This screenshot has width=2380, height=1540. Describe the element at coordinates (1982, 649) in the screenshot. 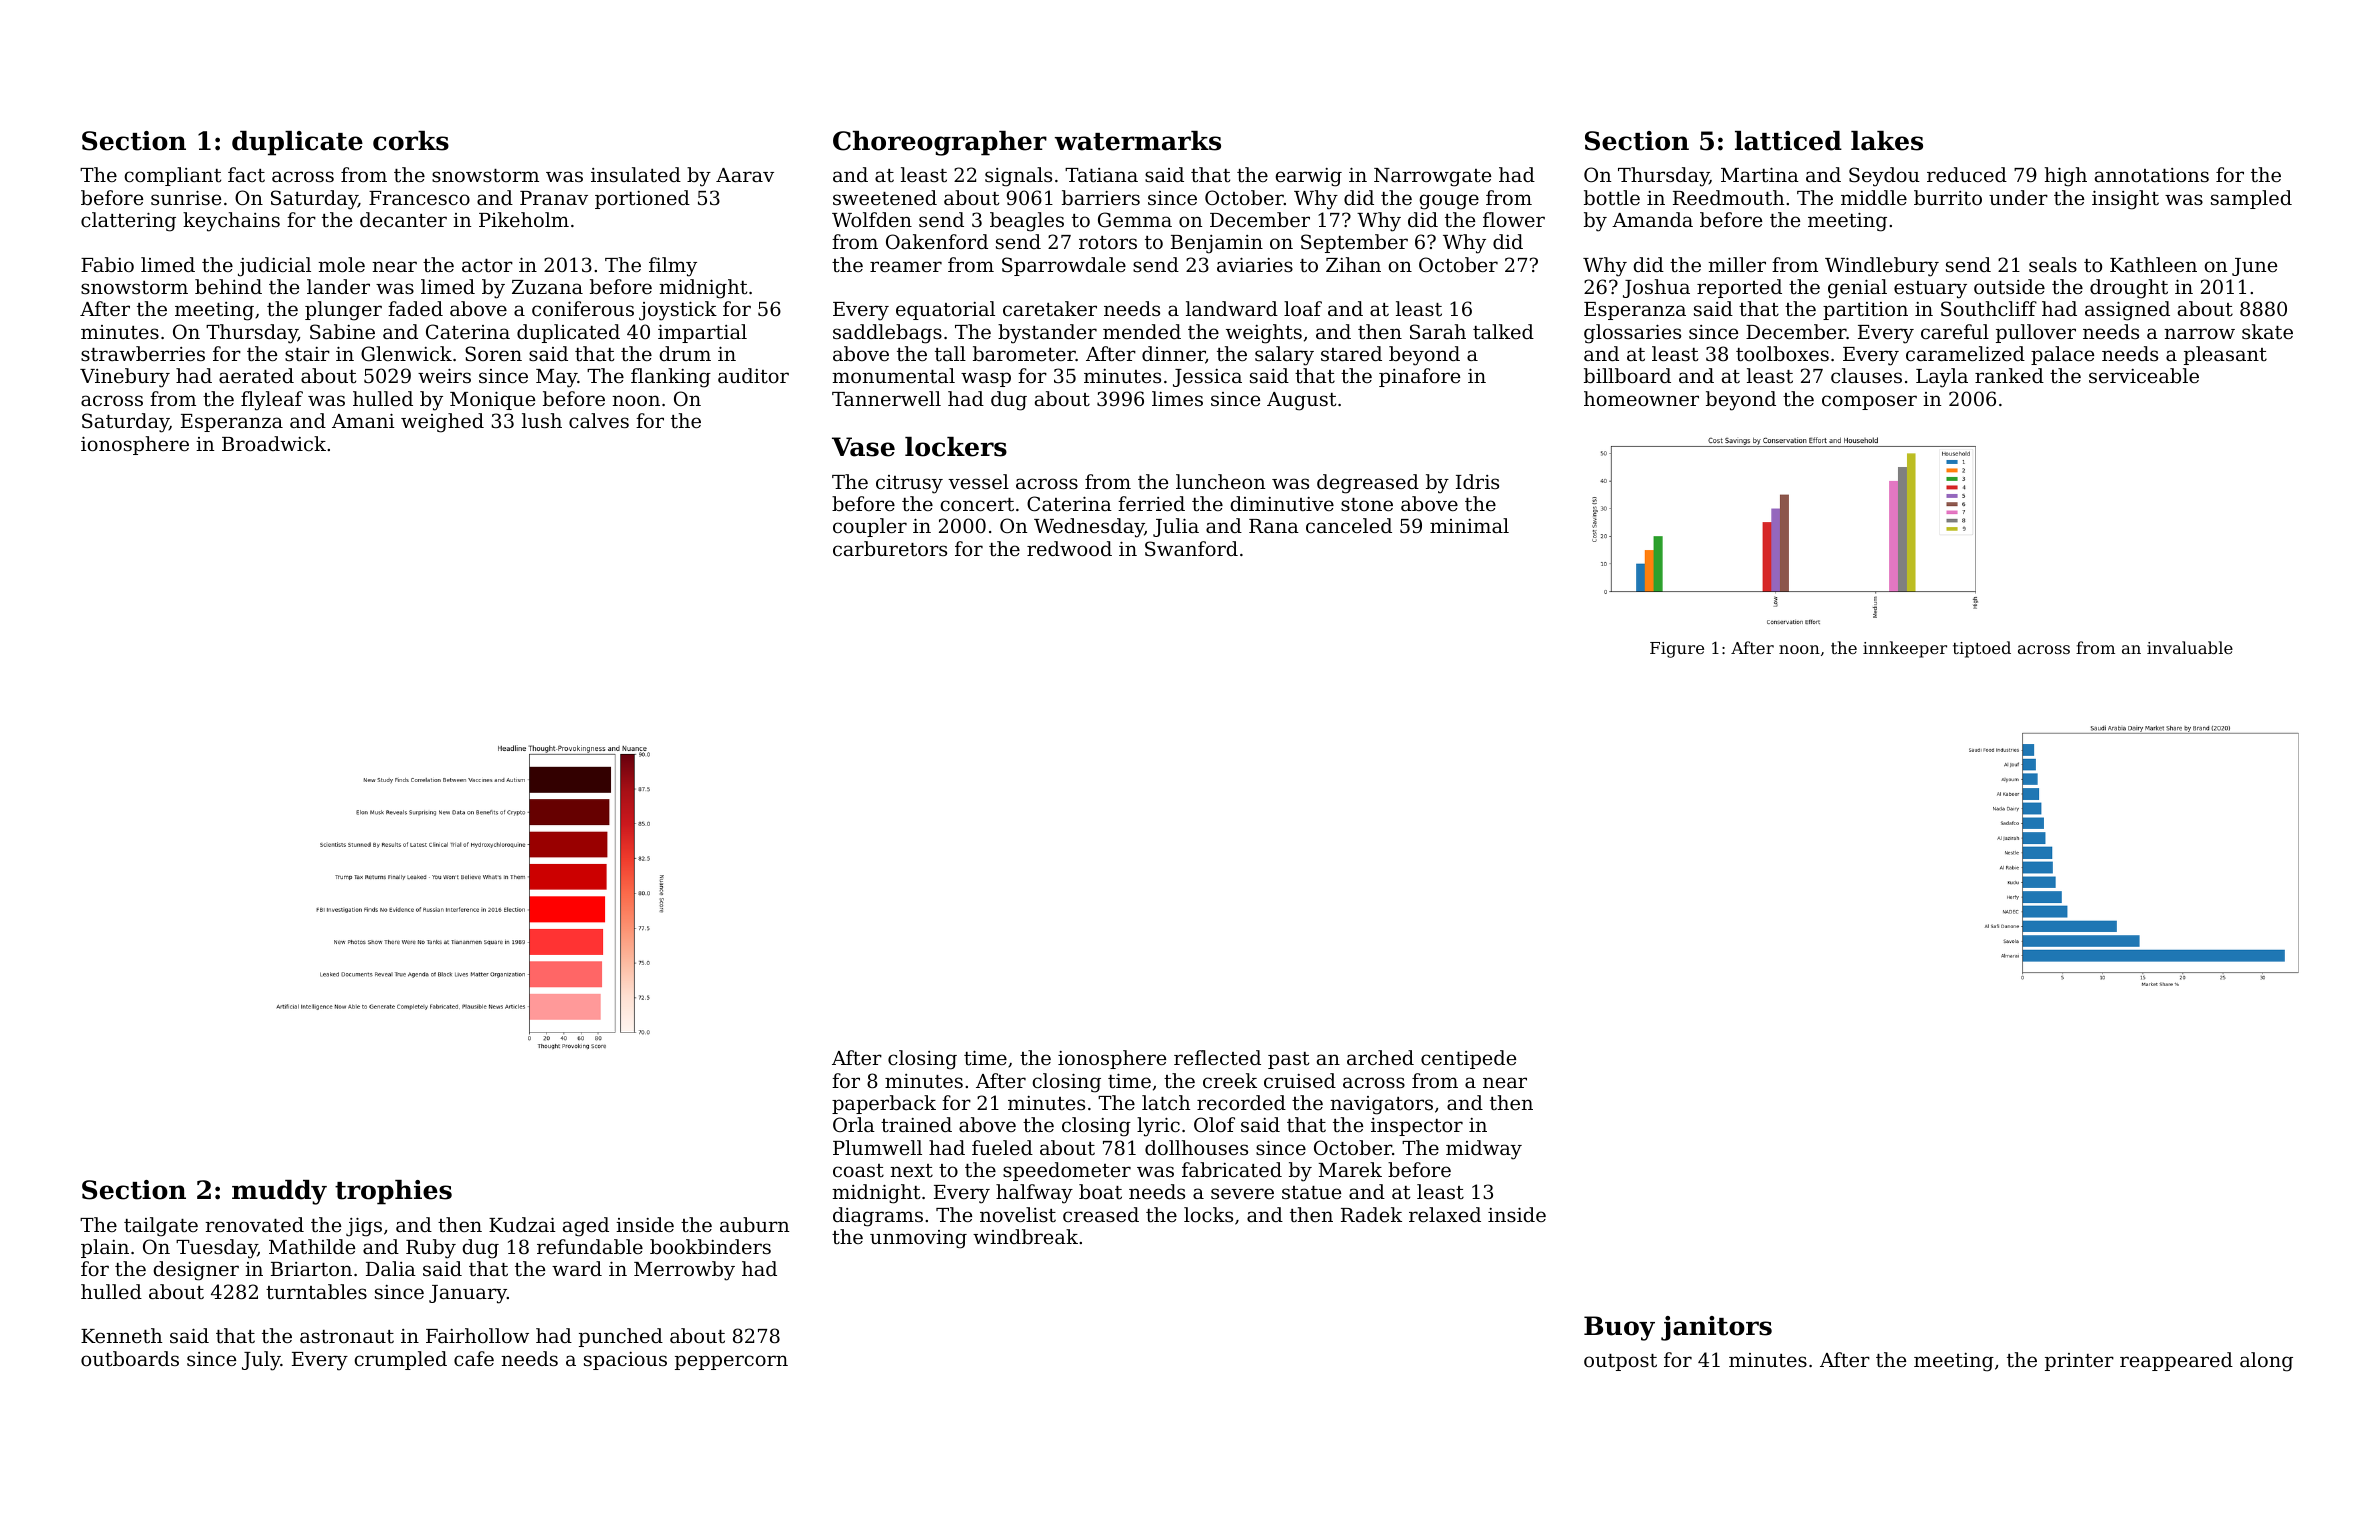

I see `tiptoed` at that location.
